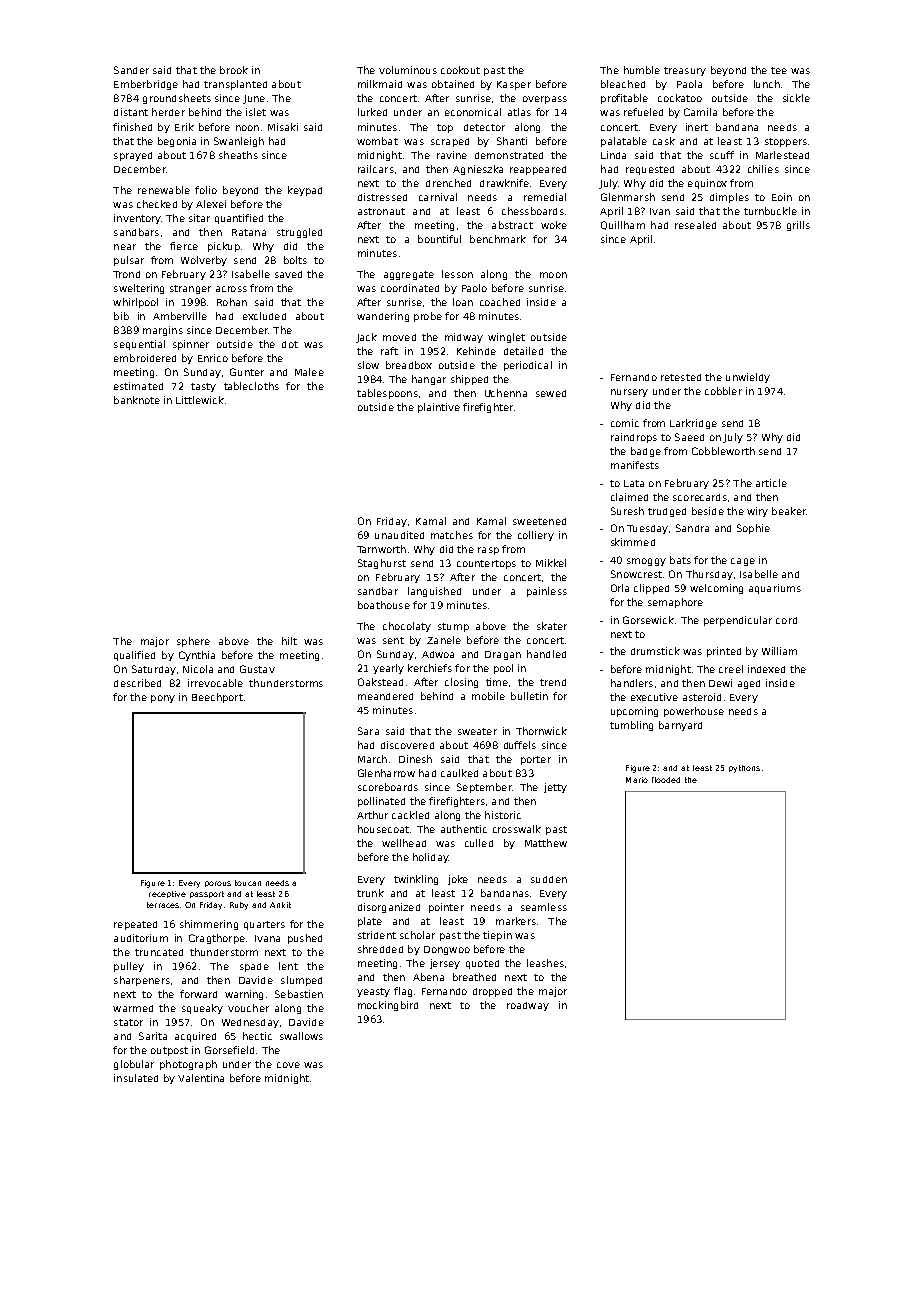 Image resolution: width=924 pixels, height=1308 pixels. Describe the element at coordinates (133, 156) in the screenshot. I see `sprayed` at that location.
